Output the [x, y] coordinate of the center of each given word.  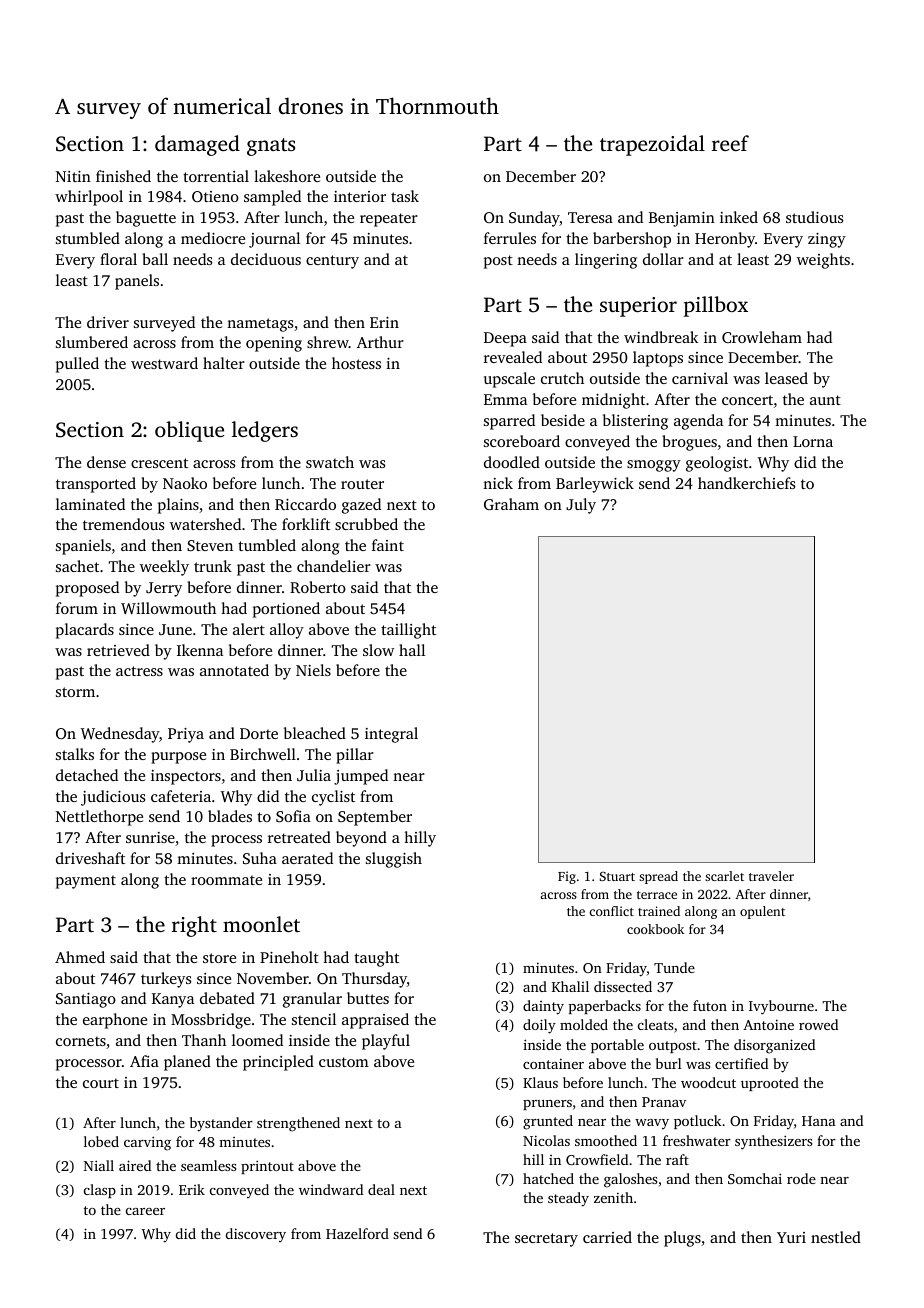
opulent [762, 912]
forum [77, 608]
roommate [226, 880]
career [145, 1211]
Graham [511, 504]
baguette [146, 219]
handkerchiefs [746, 483]
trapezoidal [652, 145]
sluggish [394, 860]
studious [814, 217]
